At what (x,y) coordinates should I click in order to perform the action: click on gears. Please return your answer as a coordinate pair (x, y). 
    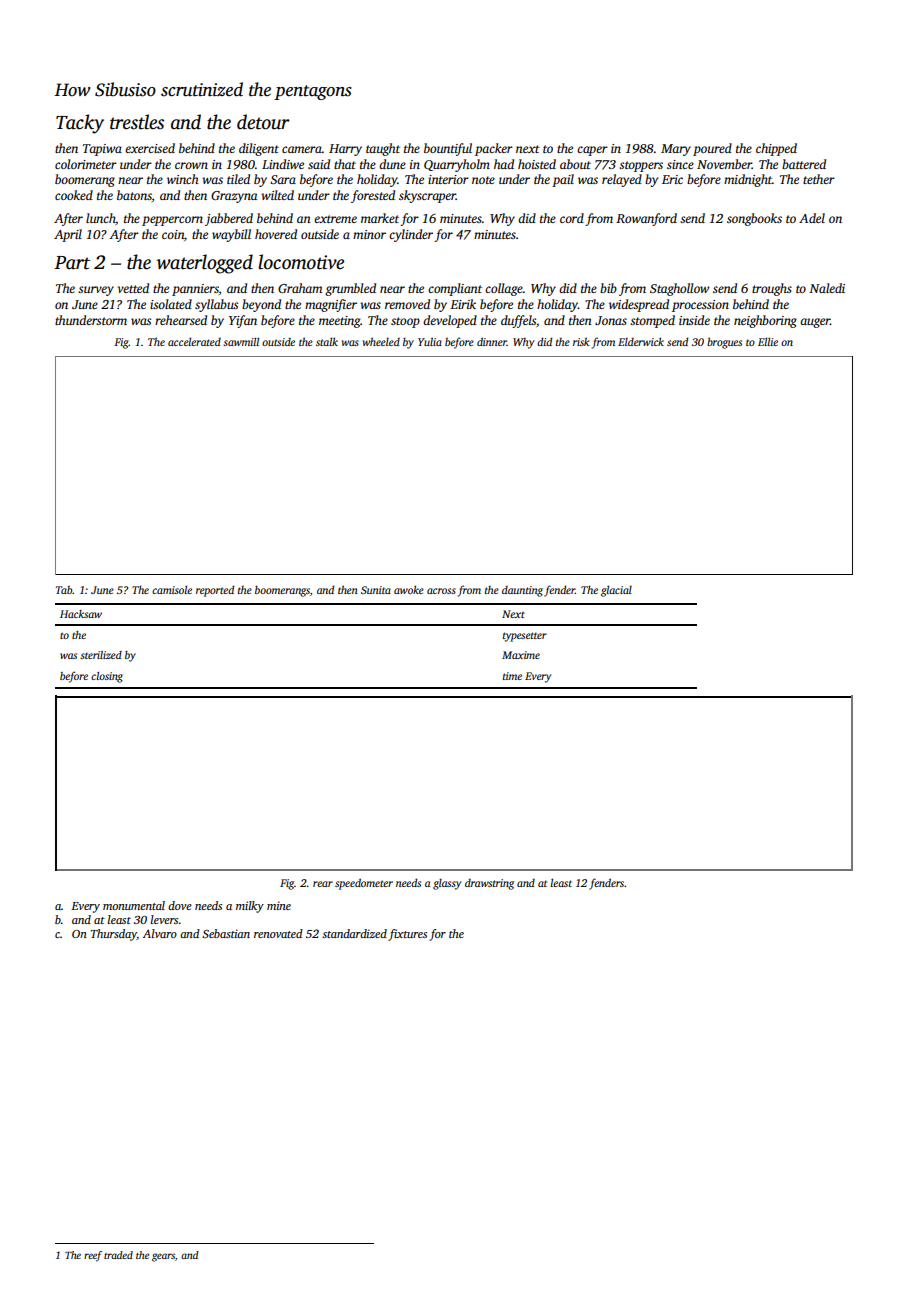
    Looking at the image, I should click on (163, 1257).
